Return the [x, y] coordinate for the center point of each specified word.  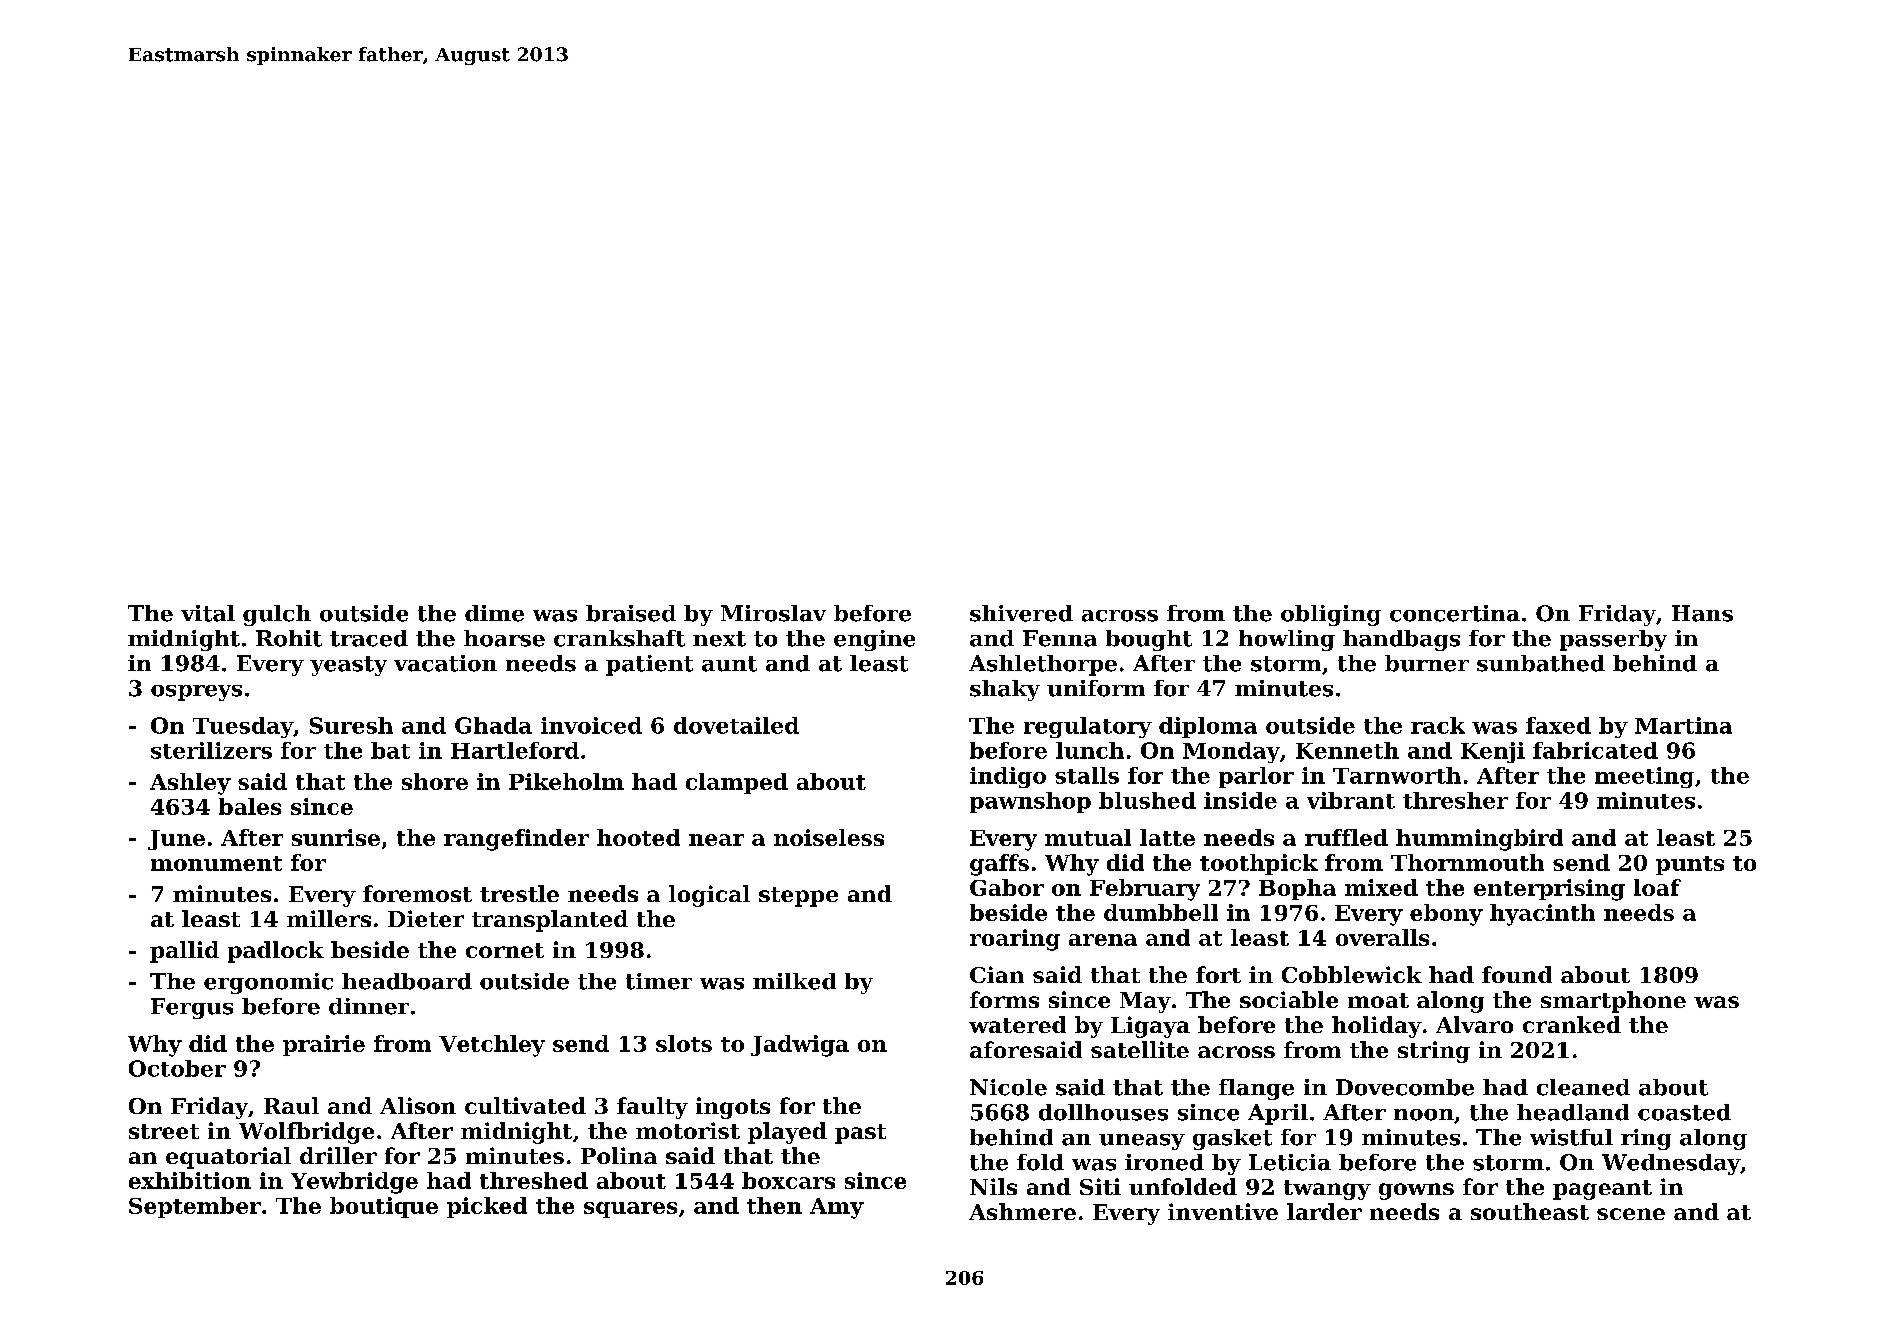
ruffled [1346, 837]
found [1517, 974]
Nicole [1008, 1087]
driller [338, 1155]
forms [1004, 999]
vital [208, 613]
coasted [1684, 1112]
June [176, 840]
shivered [1021, 613]
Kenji [1493, 752]
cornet [505, 950]
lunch [1090, 750]
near [716, 840]
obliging [1331, 615]
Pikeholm [566, 781]
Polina [619, 1155]
